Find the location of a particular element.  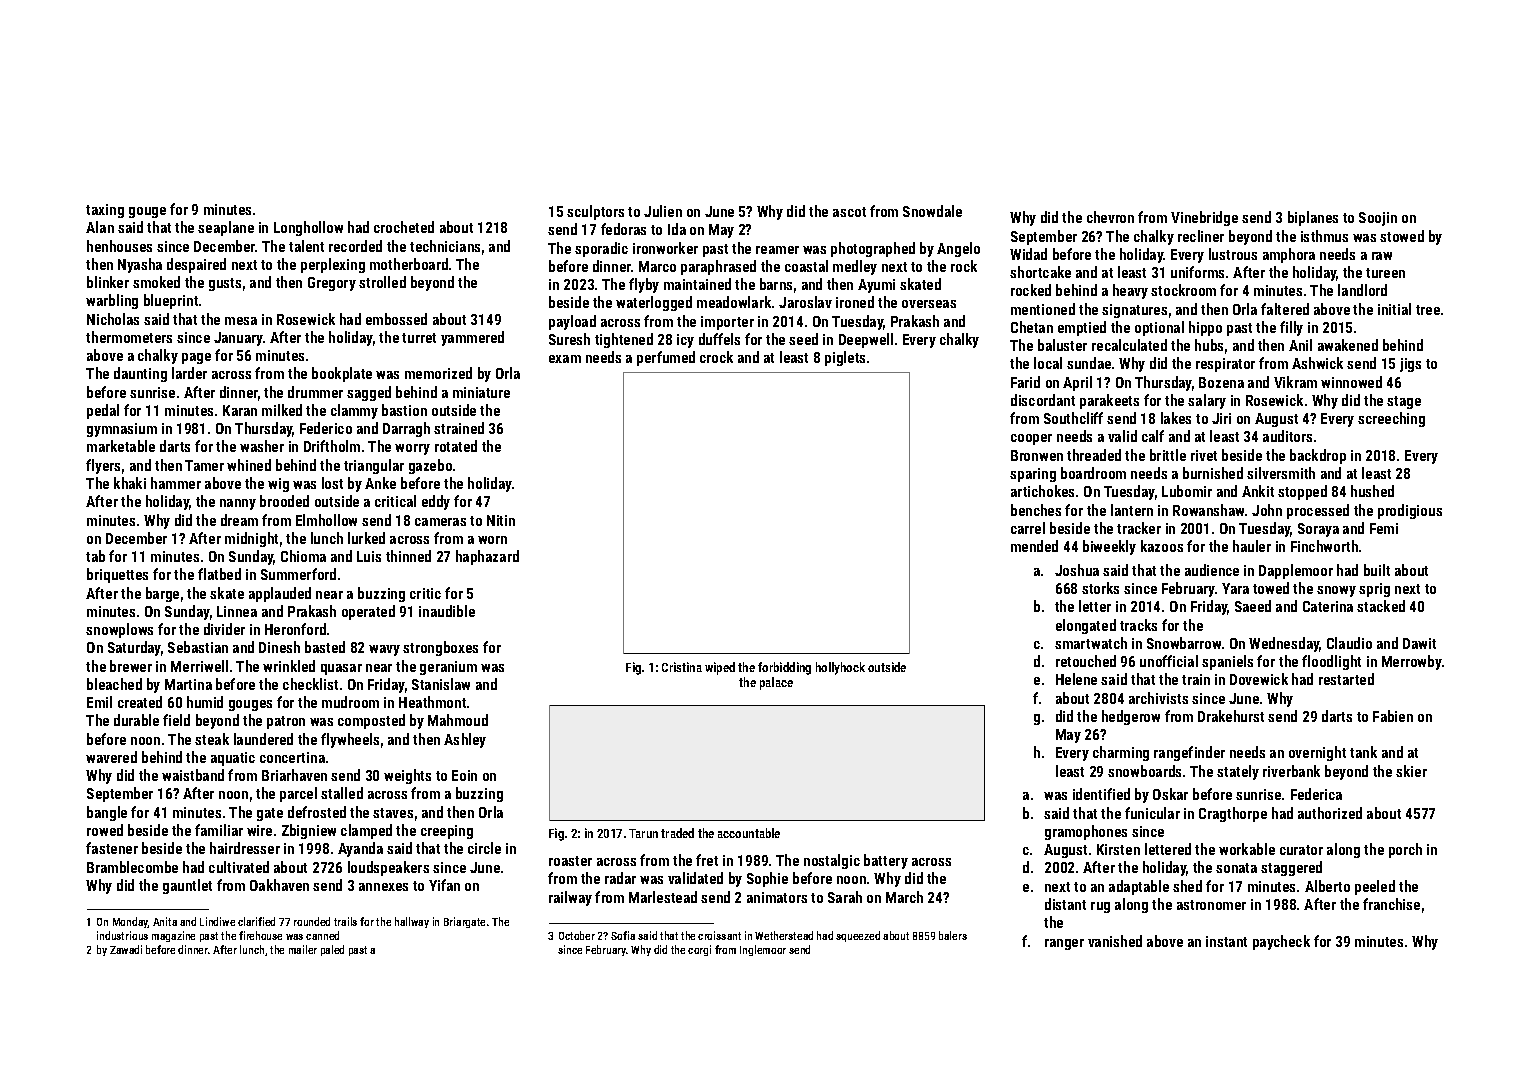

archivists is located at coordinates (1158, 698).
